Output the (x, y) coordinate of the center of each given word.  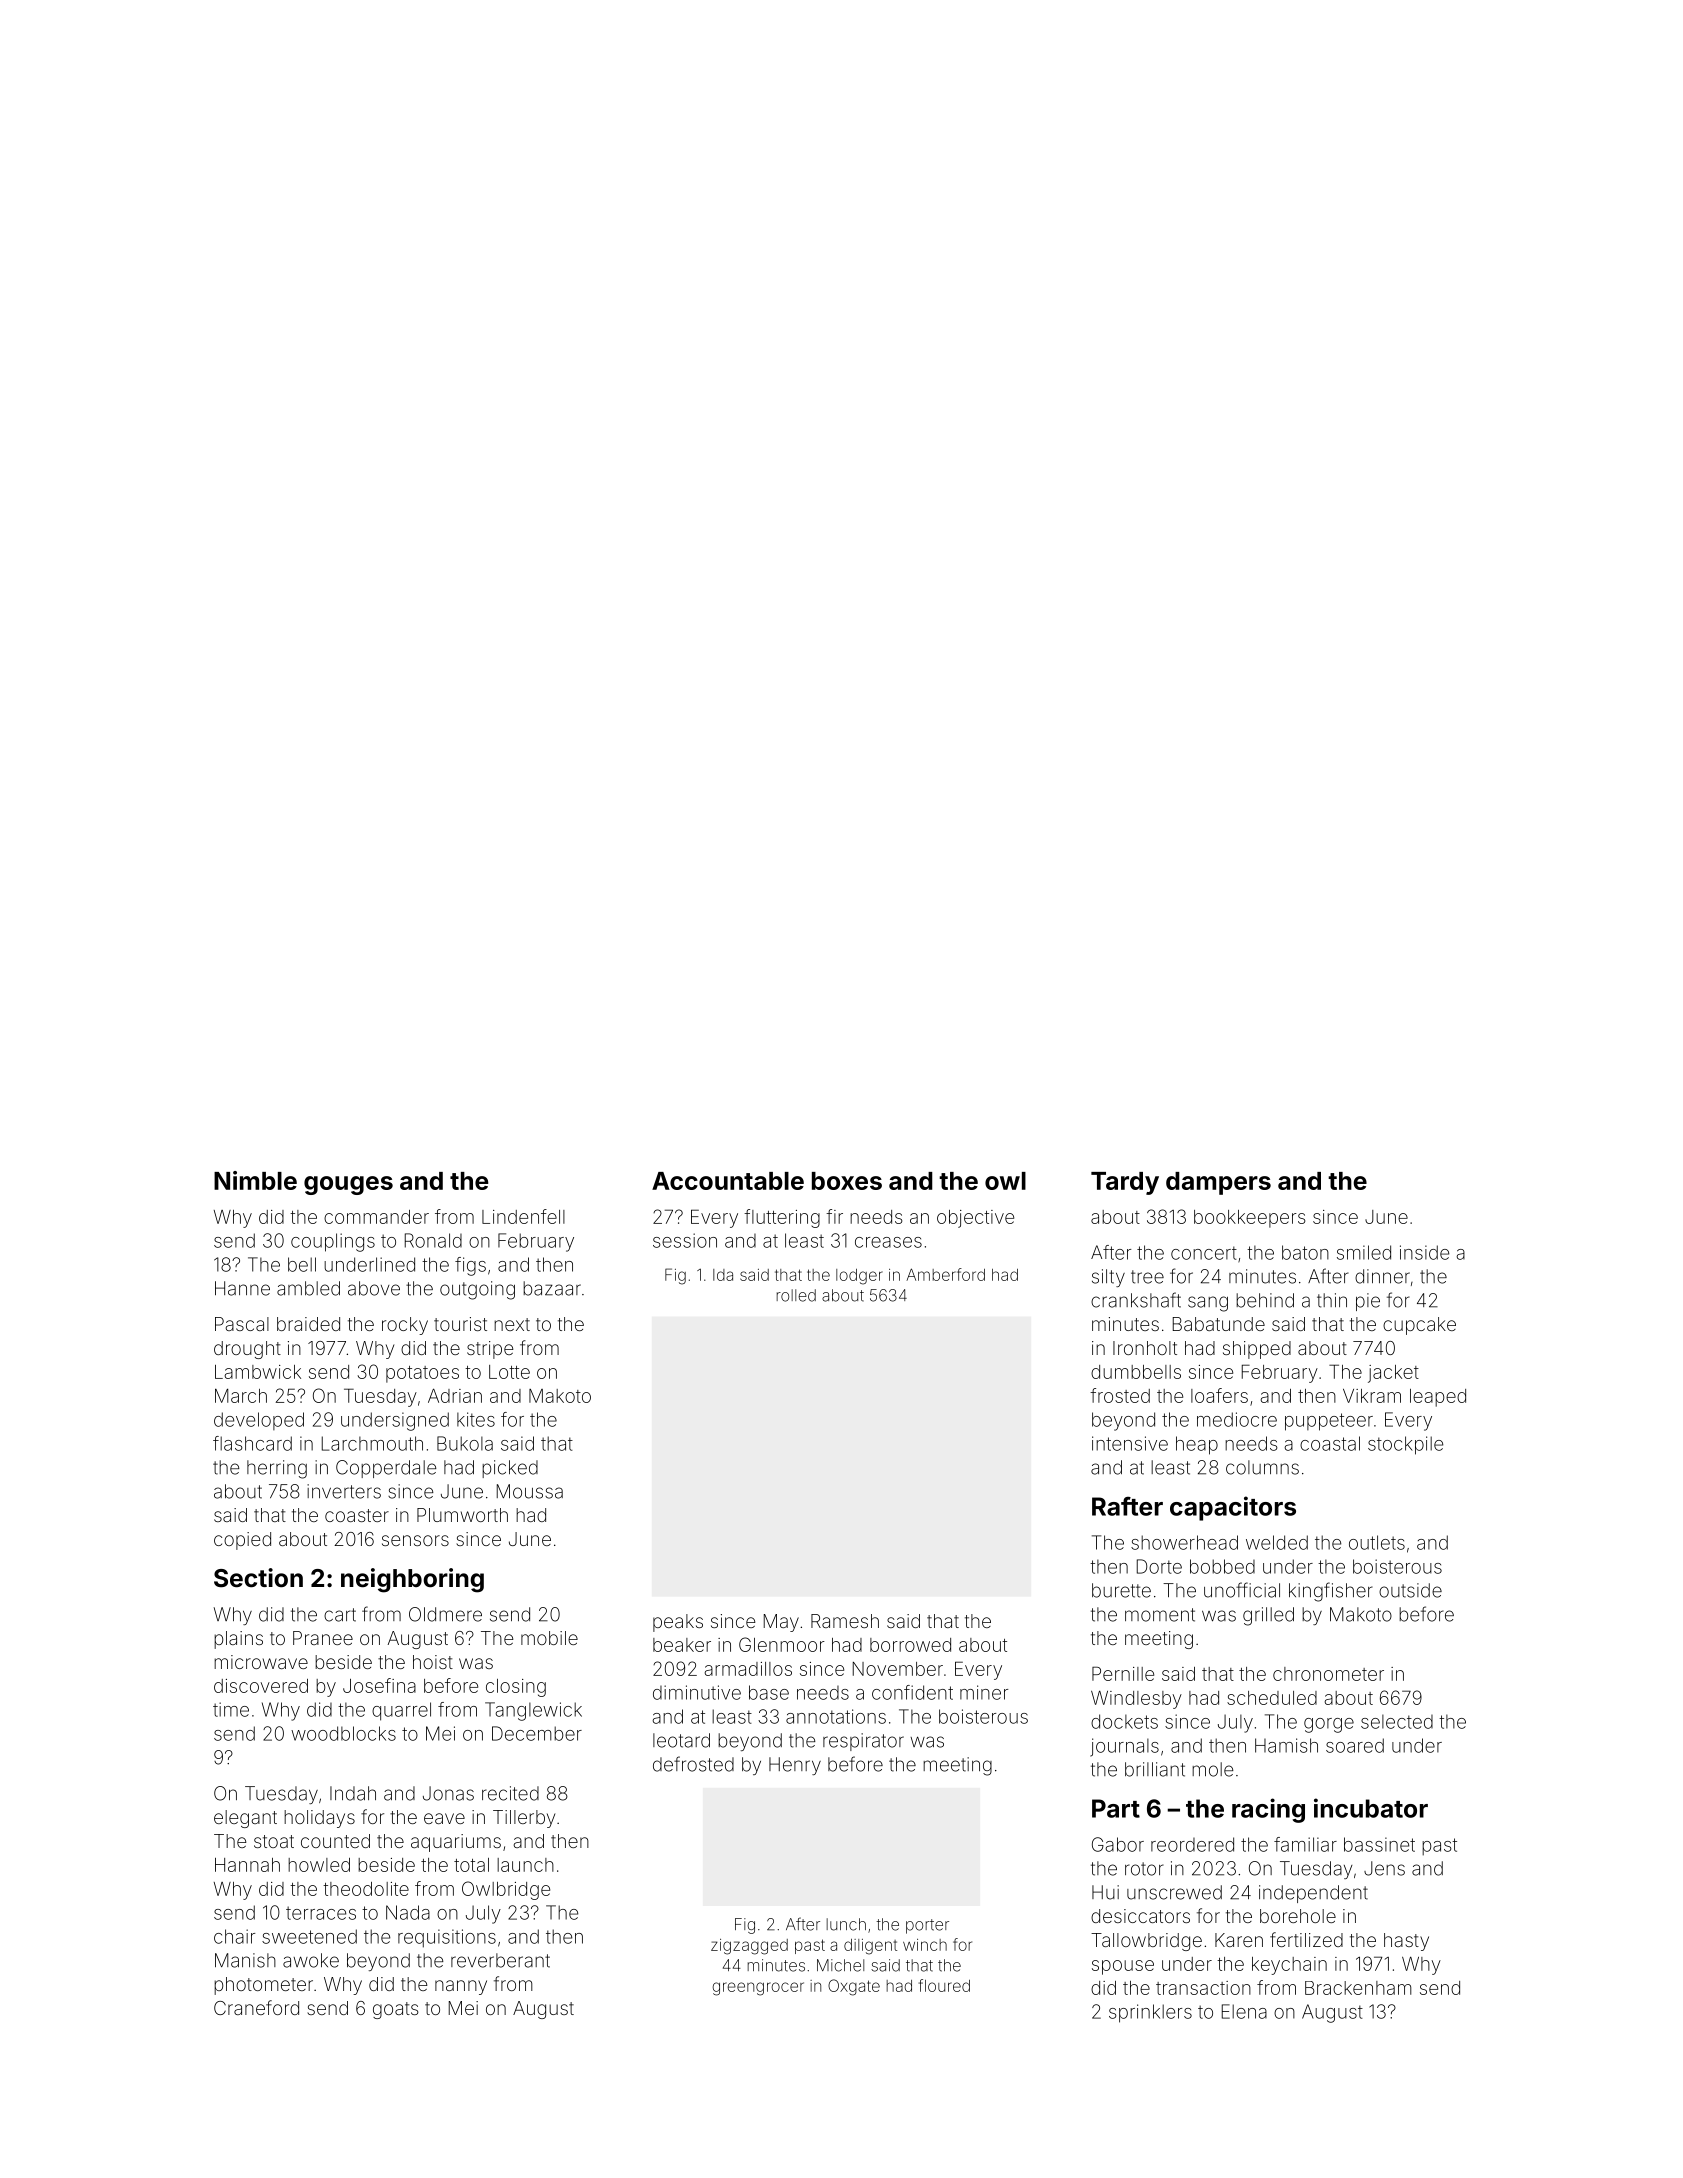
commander (376, 1217)
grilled (1268, 1616)
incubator (1371, 1808)
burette (1121, 1590)
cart (340, 1615)
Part (1116, 1808)
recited (510, 1793)
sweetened (309, 1936)
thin (1332, 1300)
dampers (1218, 1183)
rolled (796, 1295)
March (241, 1395)
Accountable (728, 1181)
